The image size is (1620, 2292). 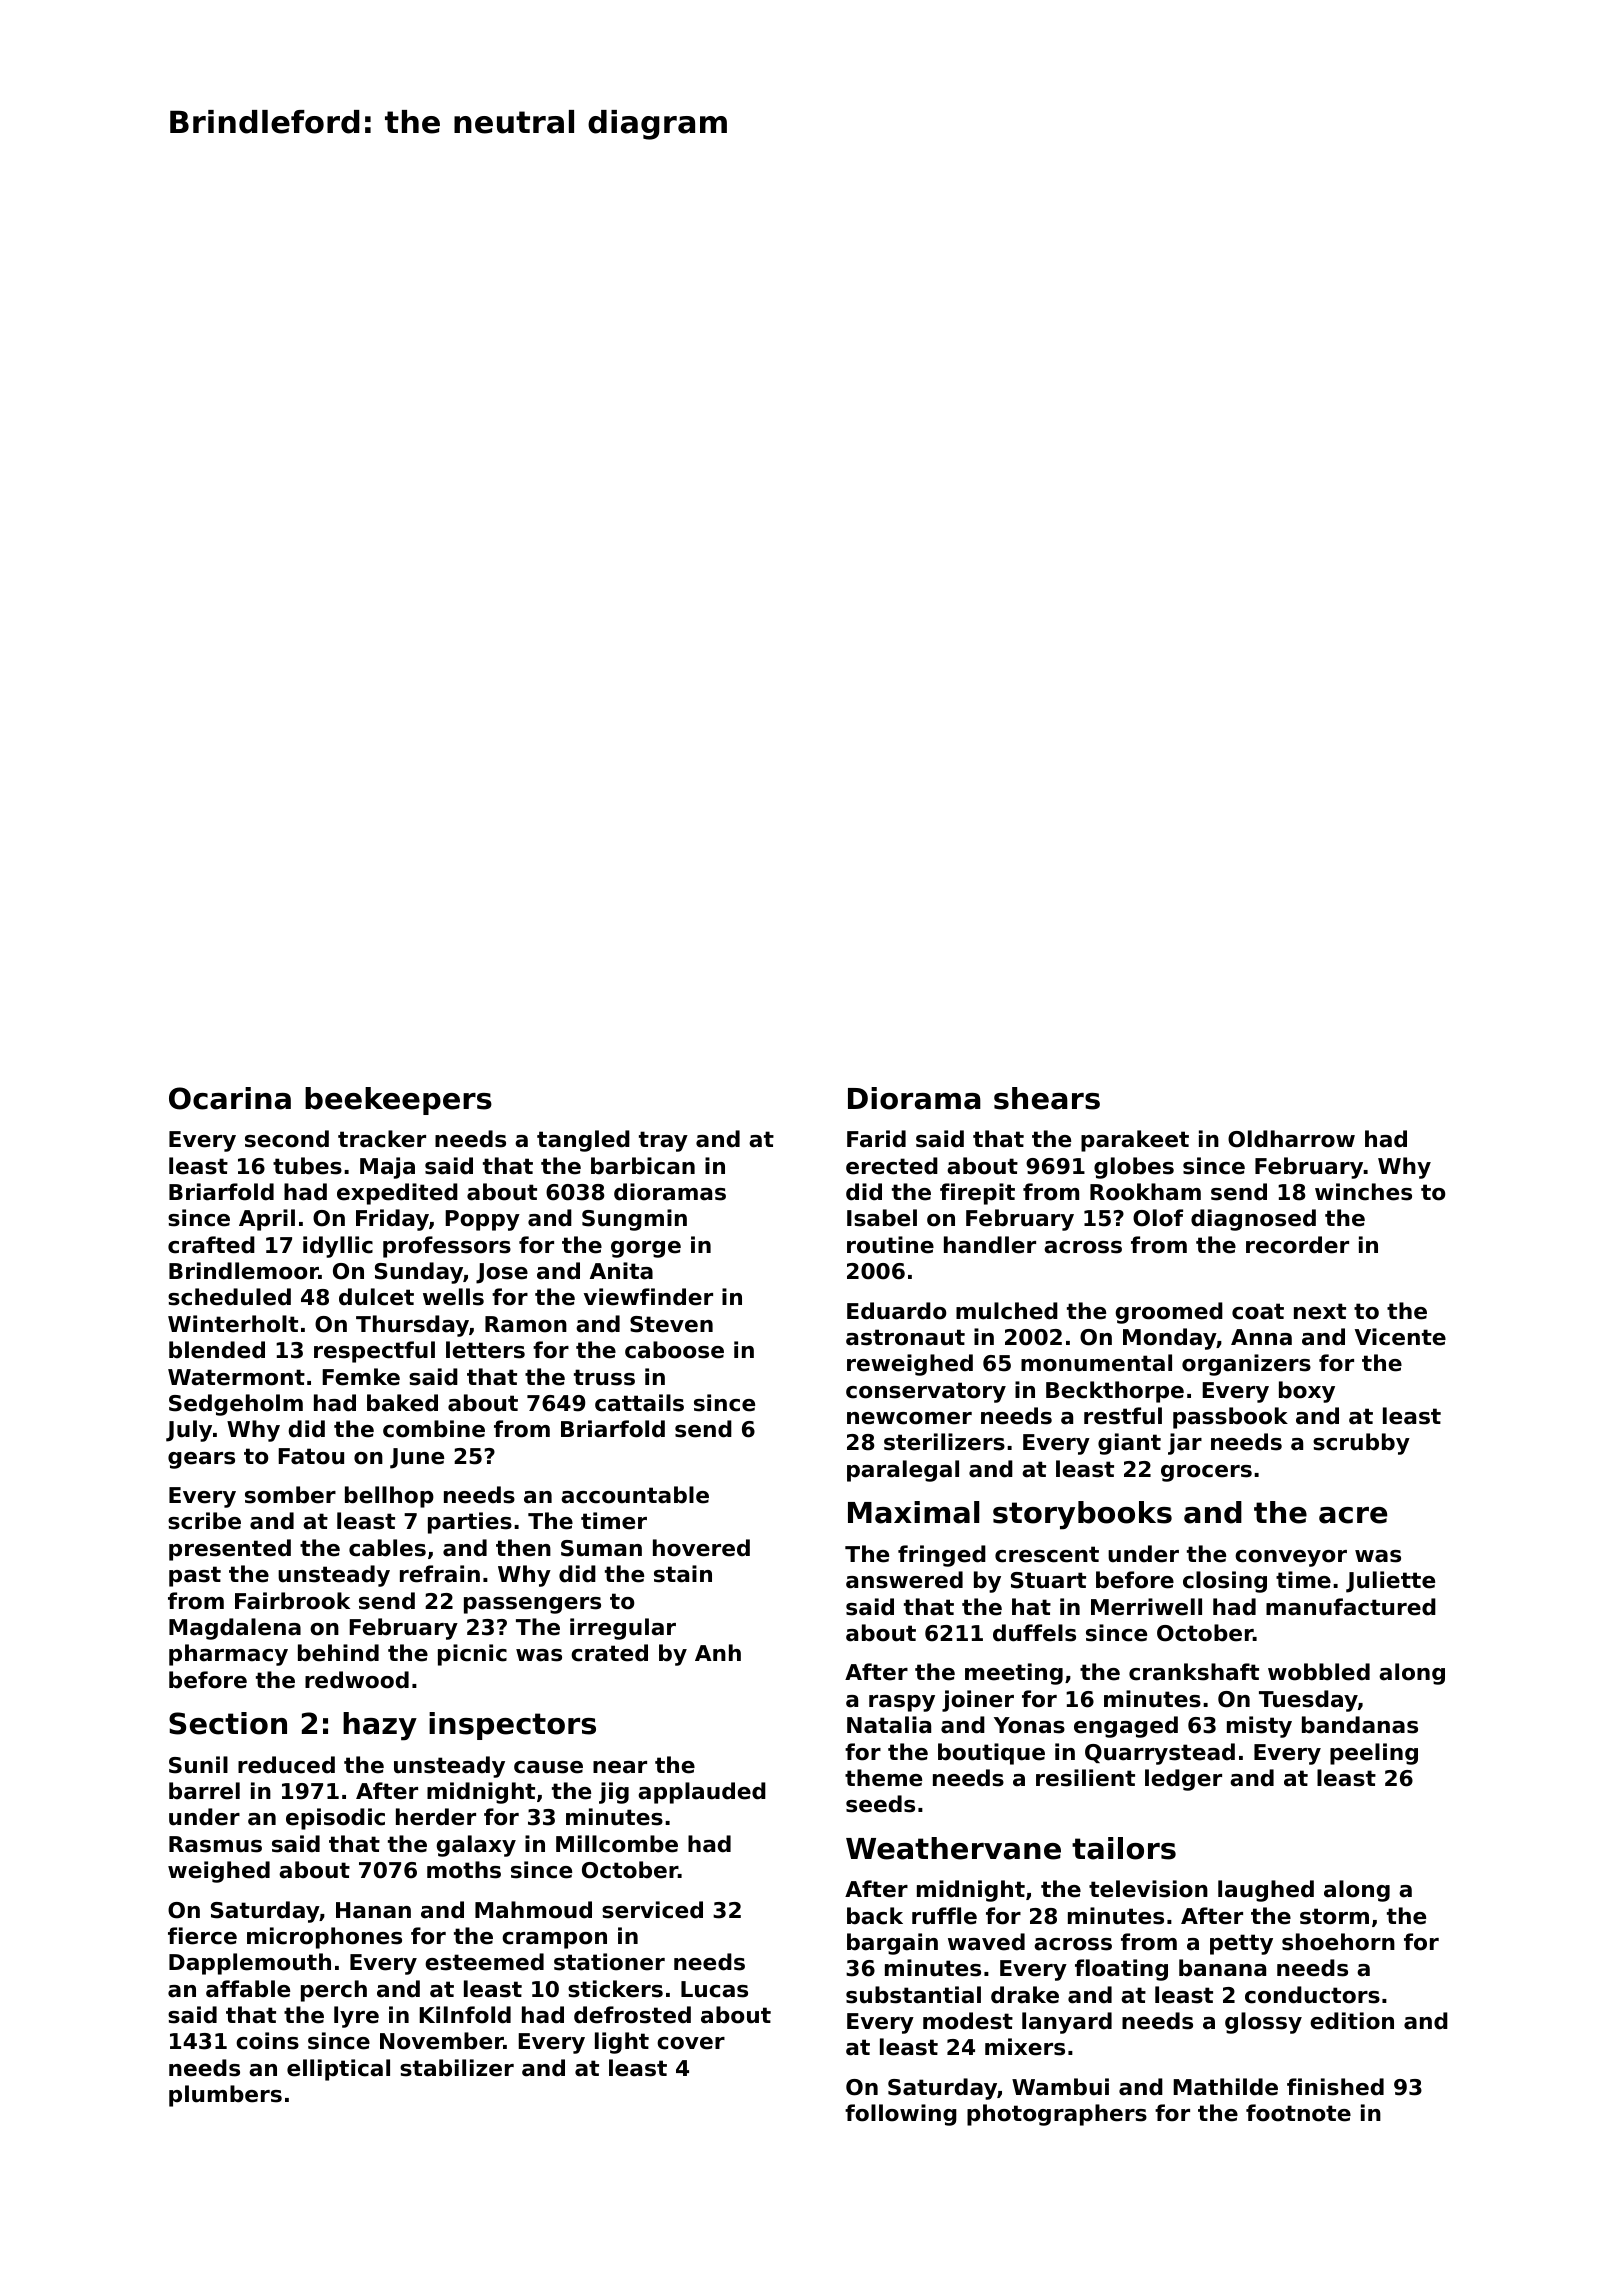 What do you see at coordinates (643, 1166) in the screenshot?
I see `barbican` at bounding box center [643, 1166].
